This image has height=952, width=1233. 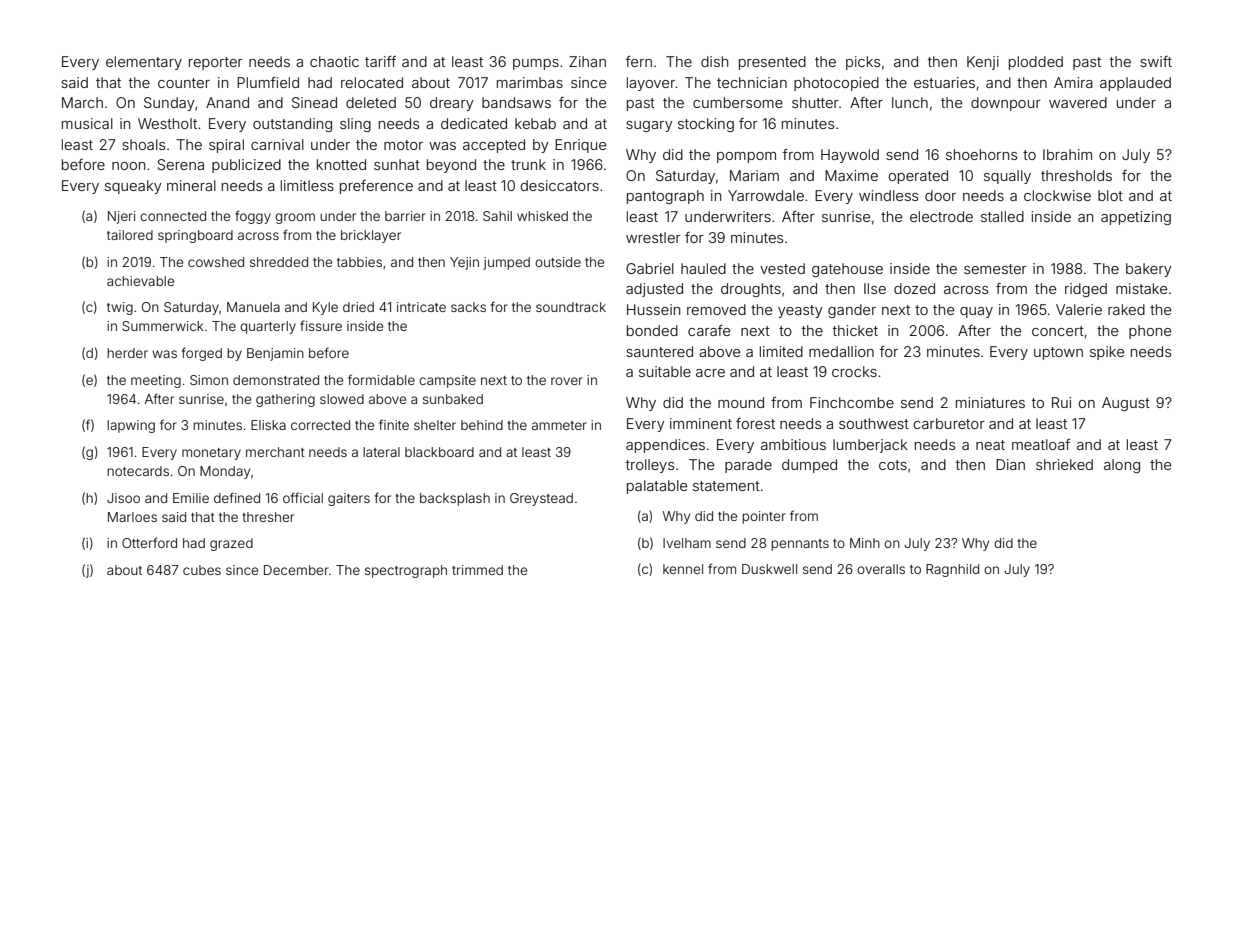 I want to click on reporter, so click(x=216, y=63).
